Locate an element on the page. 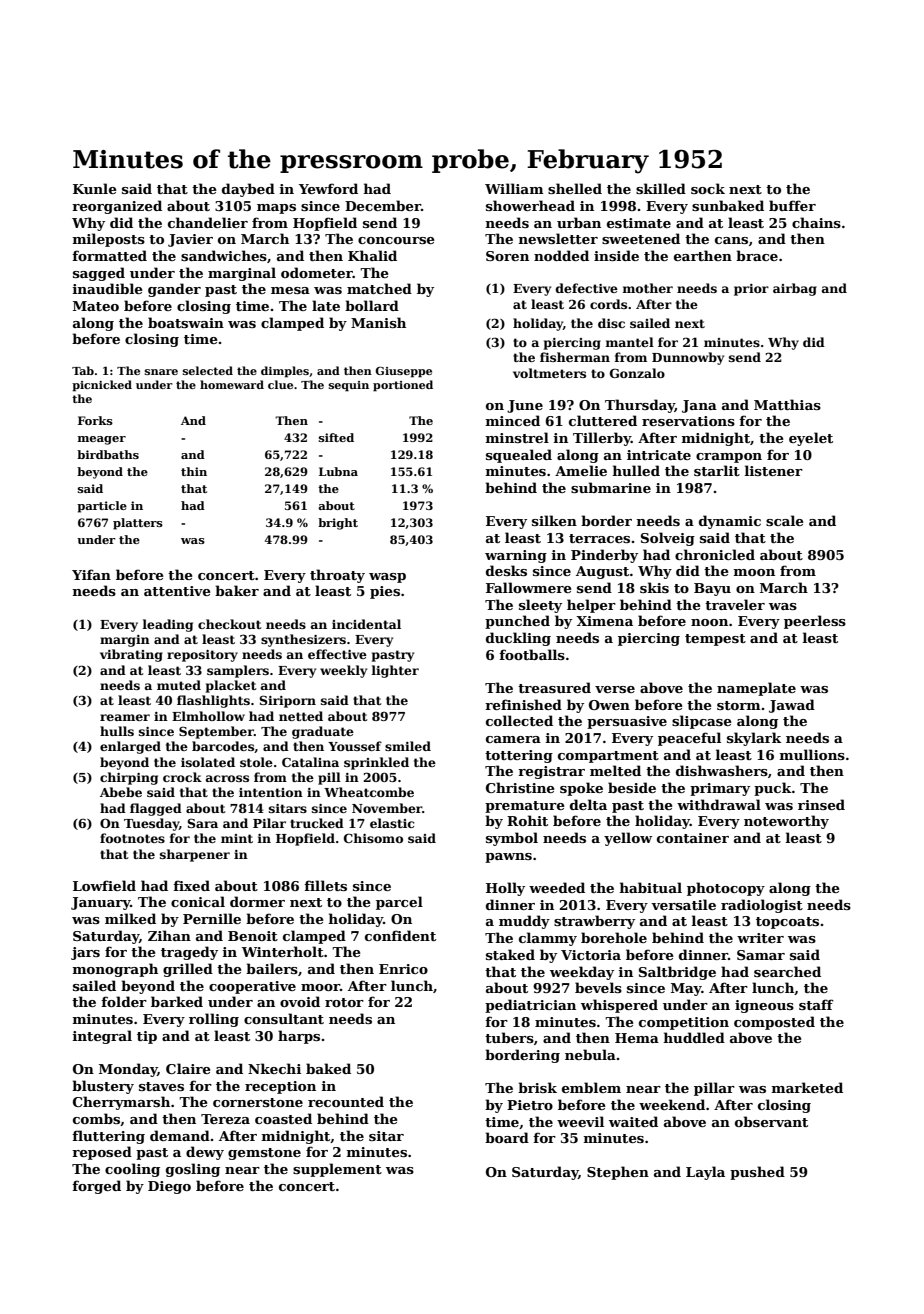 Image resolution: width=924 pixels, height=1314 pixels. staked is located at coordinates (510, 954).
